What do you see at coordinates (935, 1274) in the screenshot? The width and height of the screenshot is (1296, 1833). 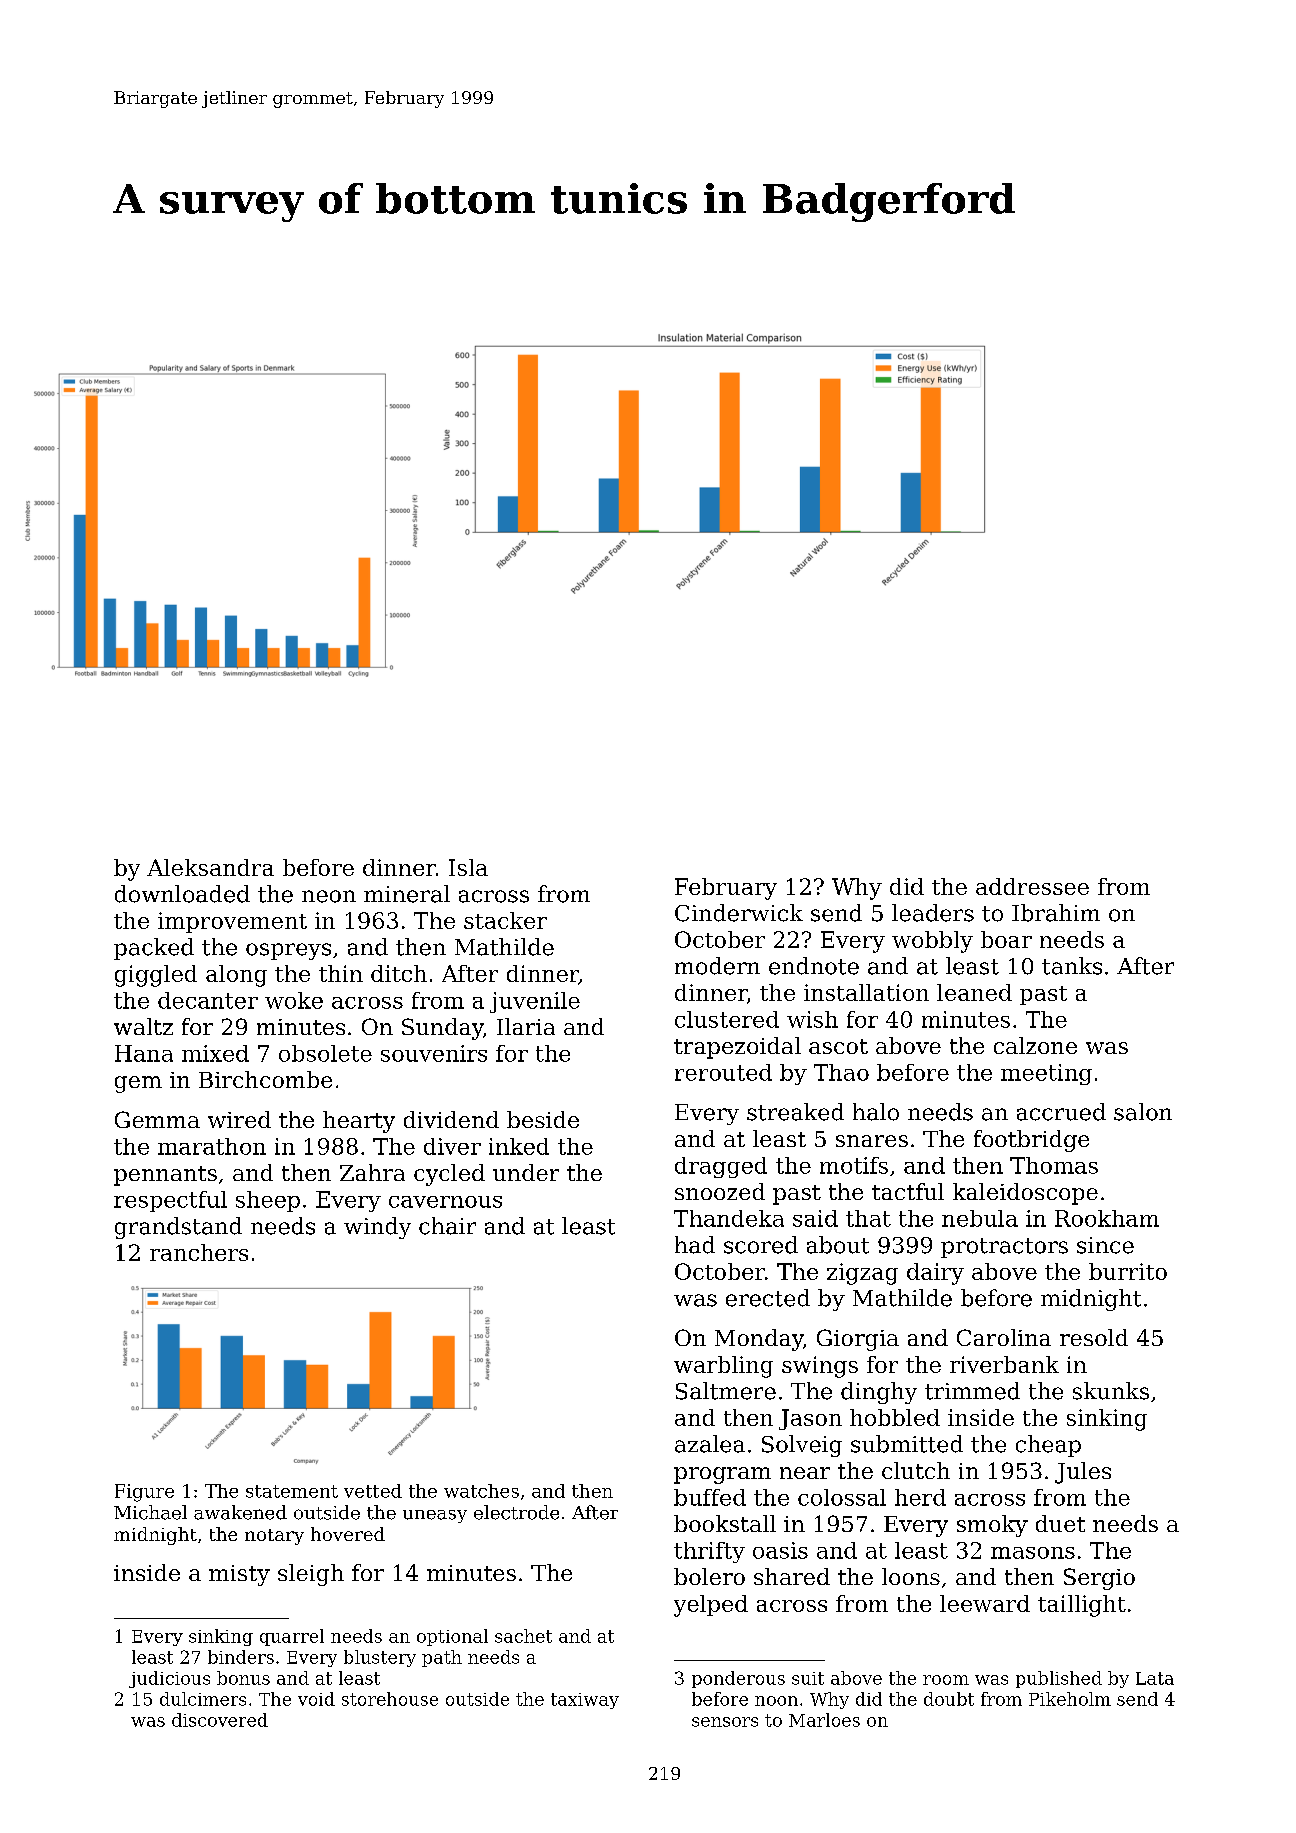 I see `dairy` at bounding box center [935, 1274].
